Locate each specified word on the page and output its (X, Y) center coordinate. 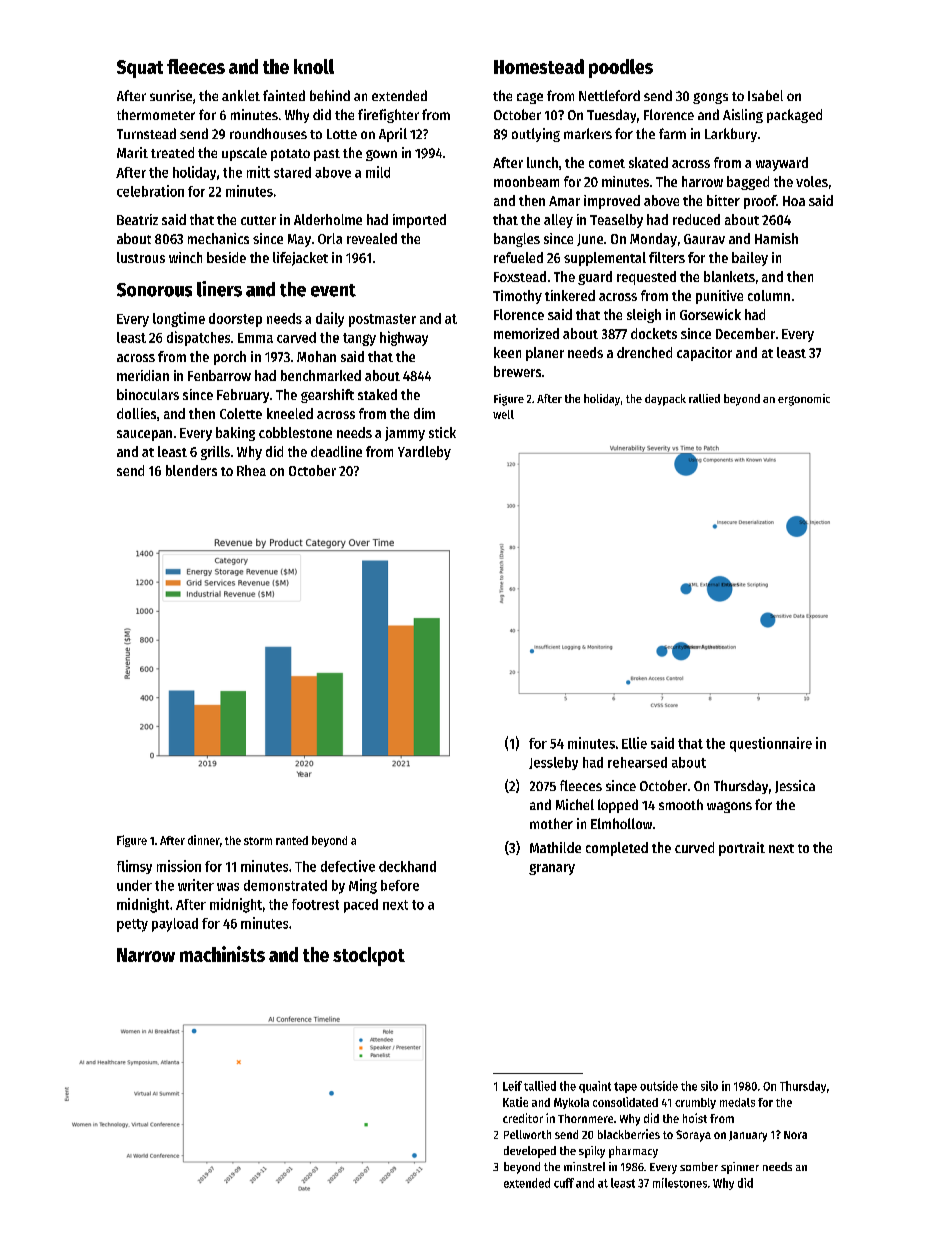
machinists (222, 954)
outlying (536, 135)
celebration (150, 191)
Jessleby (553, 763)
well (503, 414)
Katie (515, 1102)
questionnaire (771, 744)
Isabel (765, 95)
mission (179, 866)
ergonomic (804, 400)
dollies (136, 413)
